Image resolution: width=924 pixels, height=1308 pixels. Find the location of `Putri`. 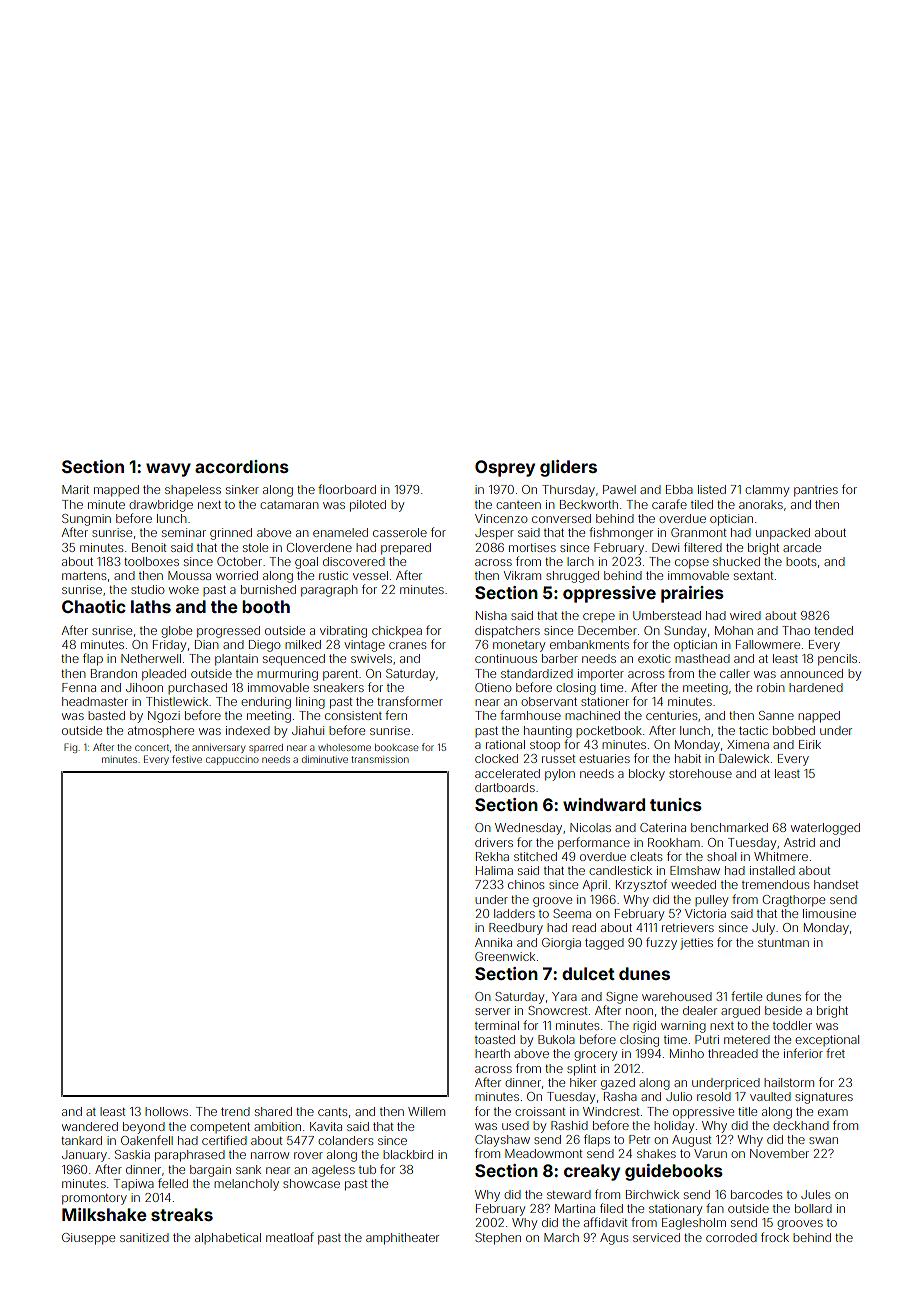

Putri is located at coordinates (707, 1039).
